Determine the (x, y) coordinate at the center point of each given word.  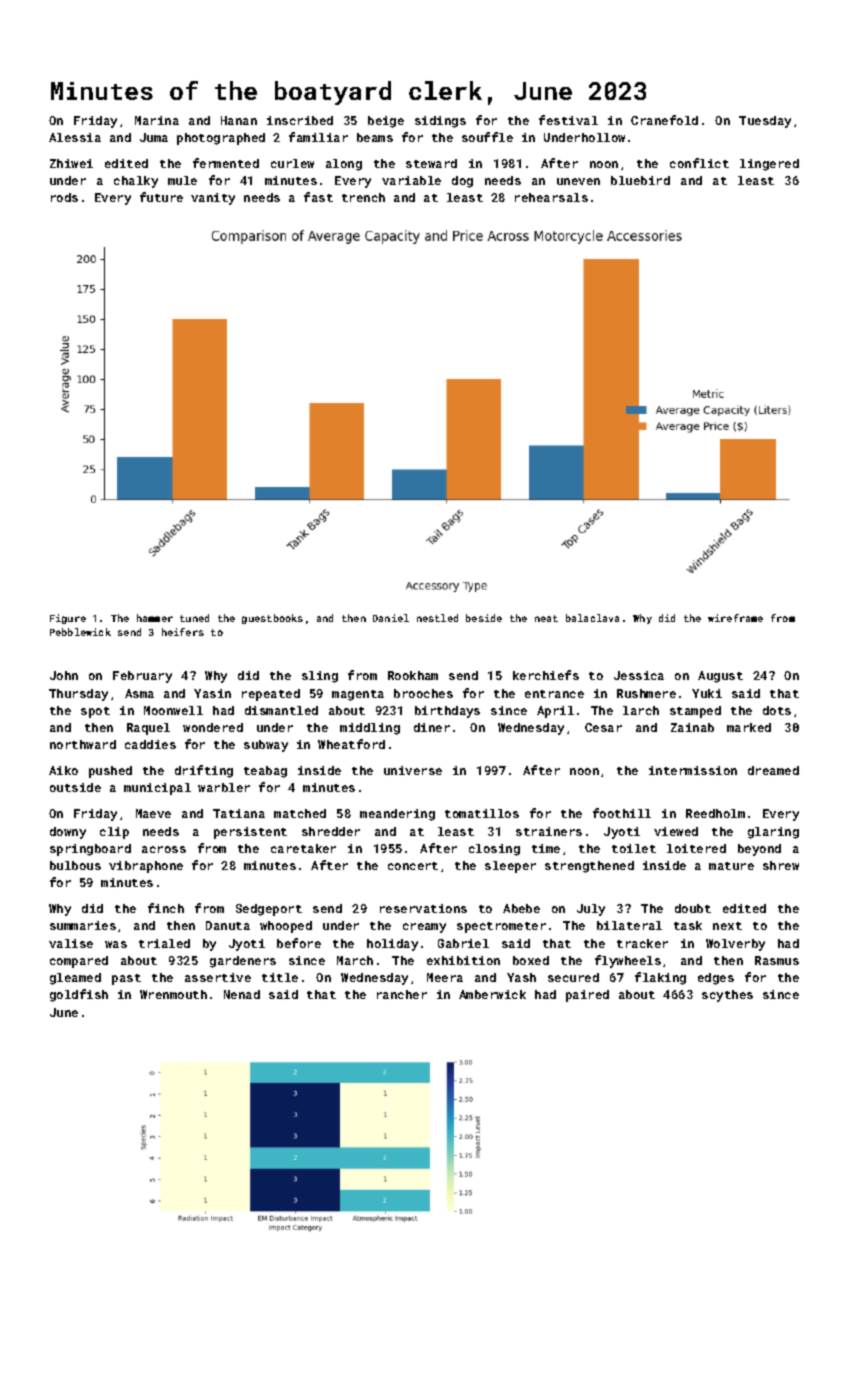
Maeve (153, 813)
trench (363, 197)
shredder (331, 831)
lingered (769, 165)
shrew (781, 865)
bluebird (640, 180)
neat (546, 618)
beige (386, 122)
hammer (155, 618)
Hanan (239, 120)
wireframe (735, 618)
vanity (213, 199)
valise (71, 943)
